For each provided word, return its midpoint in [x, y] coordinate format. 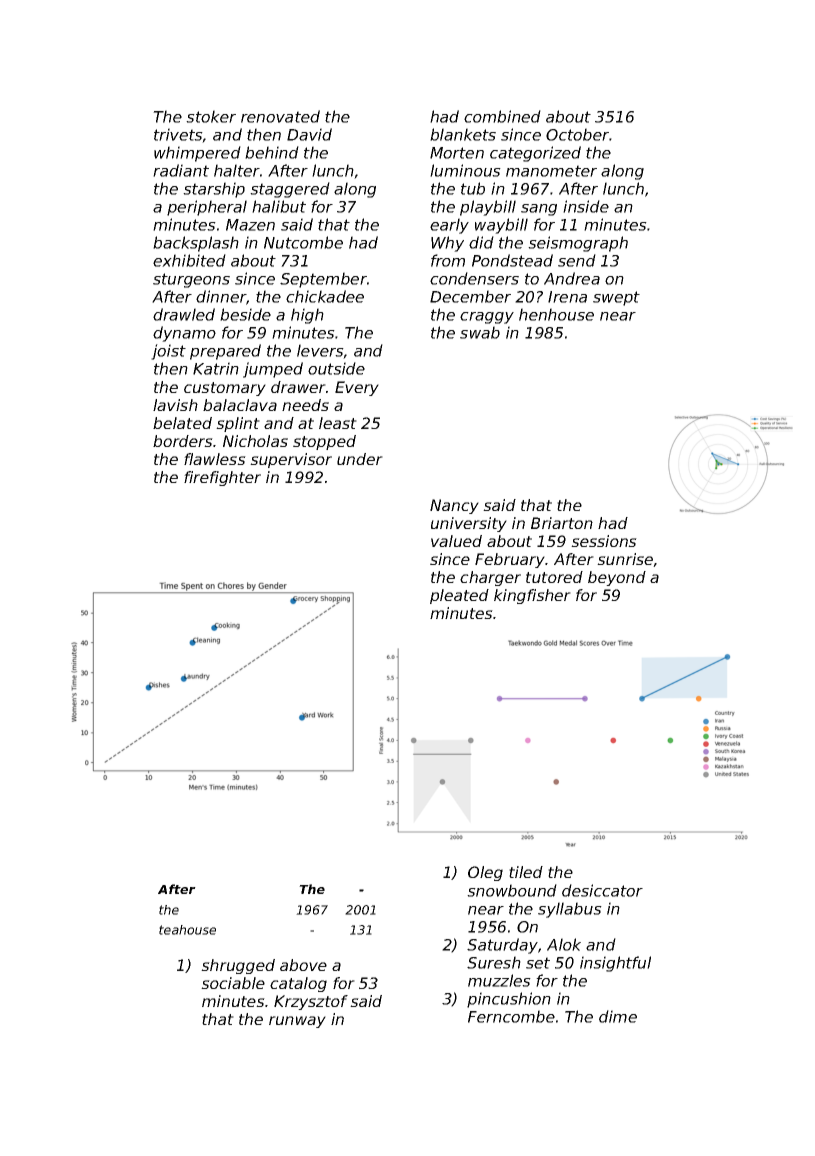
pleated [459, 596]
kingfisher [532, 596]
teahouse [187, 930]
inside [586, 206]
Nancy [454, 506]
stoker [211, 116]
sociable [233, 983]
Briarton [562, 523]
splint [238, 424]
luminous [465, 170]
